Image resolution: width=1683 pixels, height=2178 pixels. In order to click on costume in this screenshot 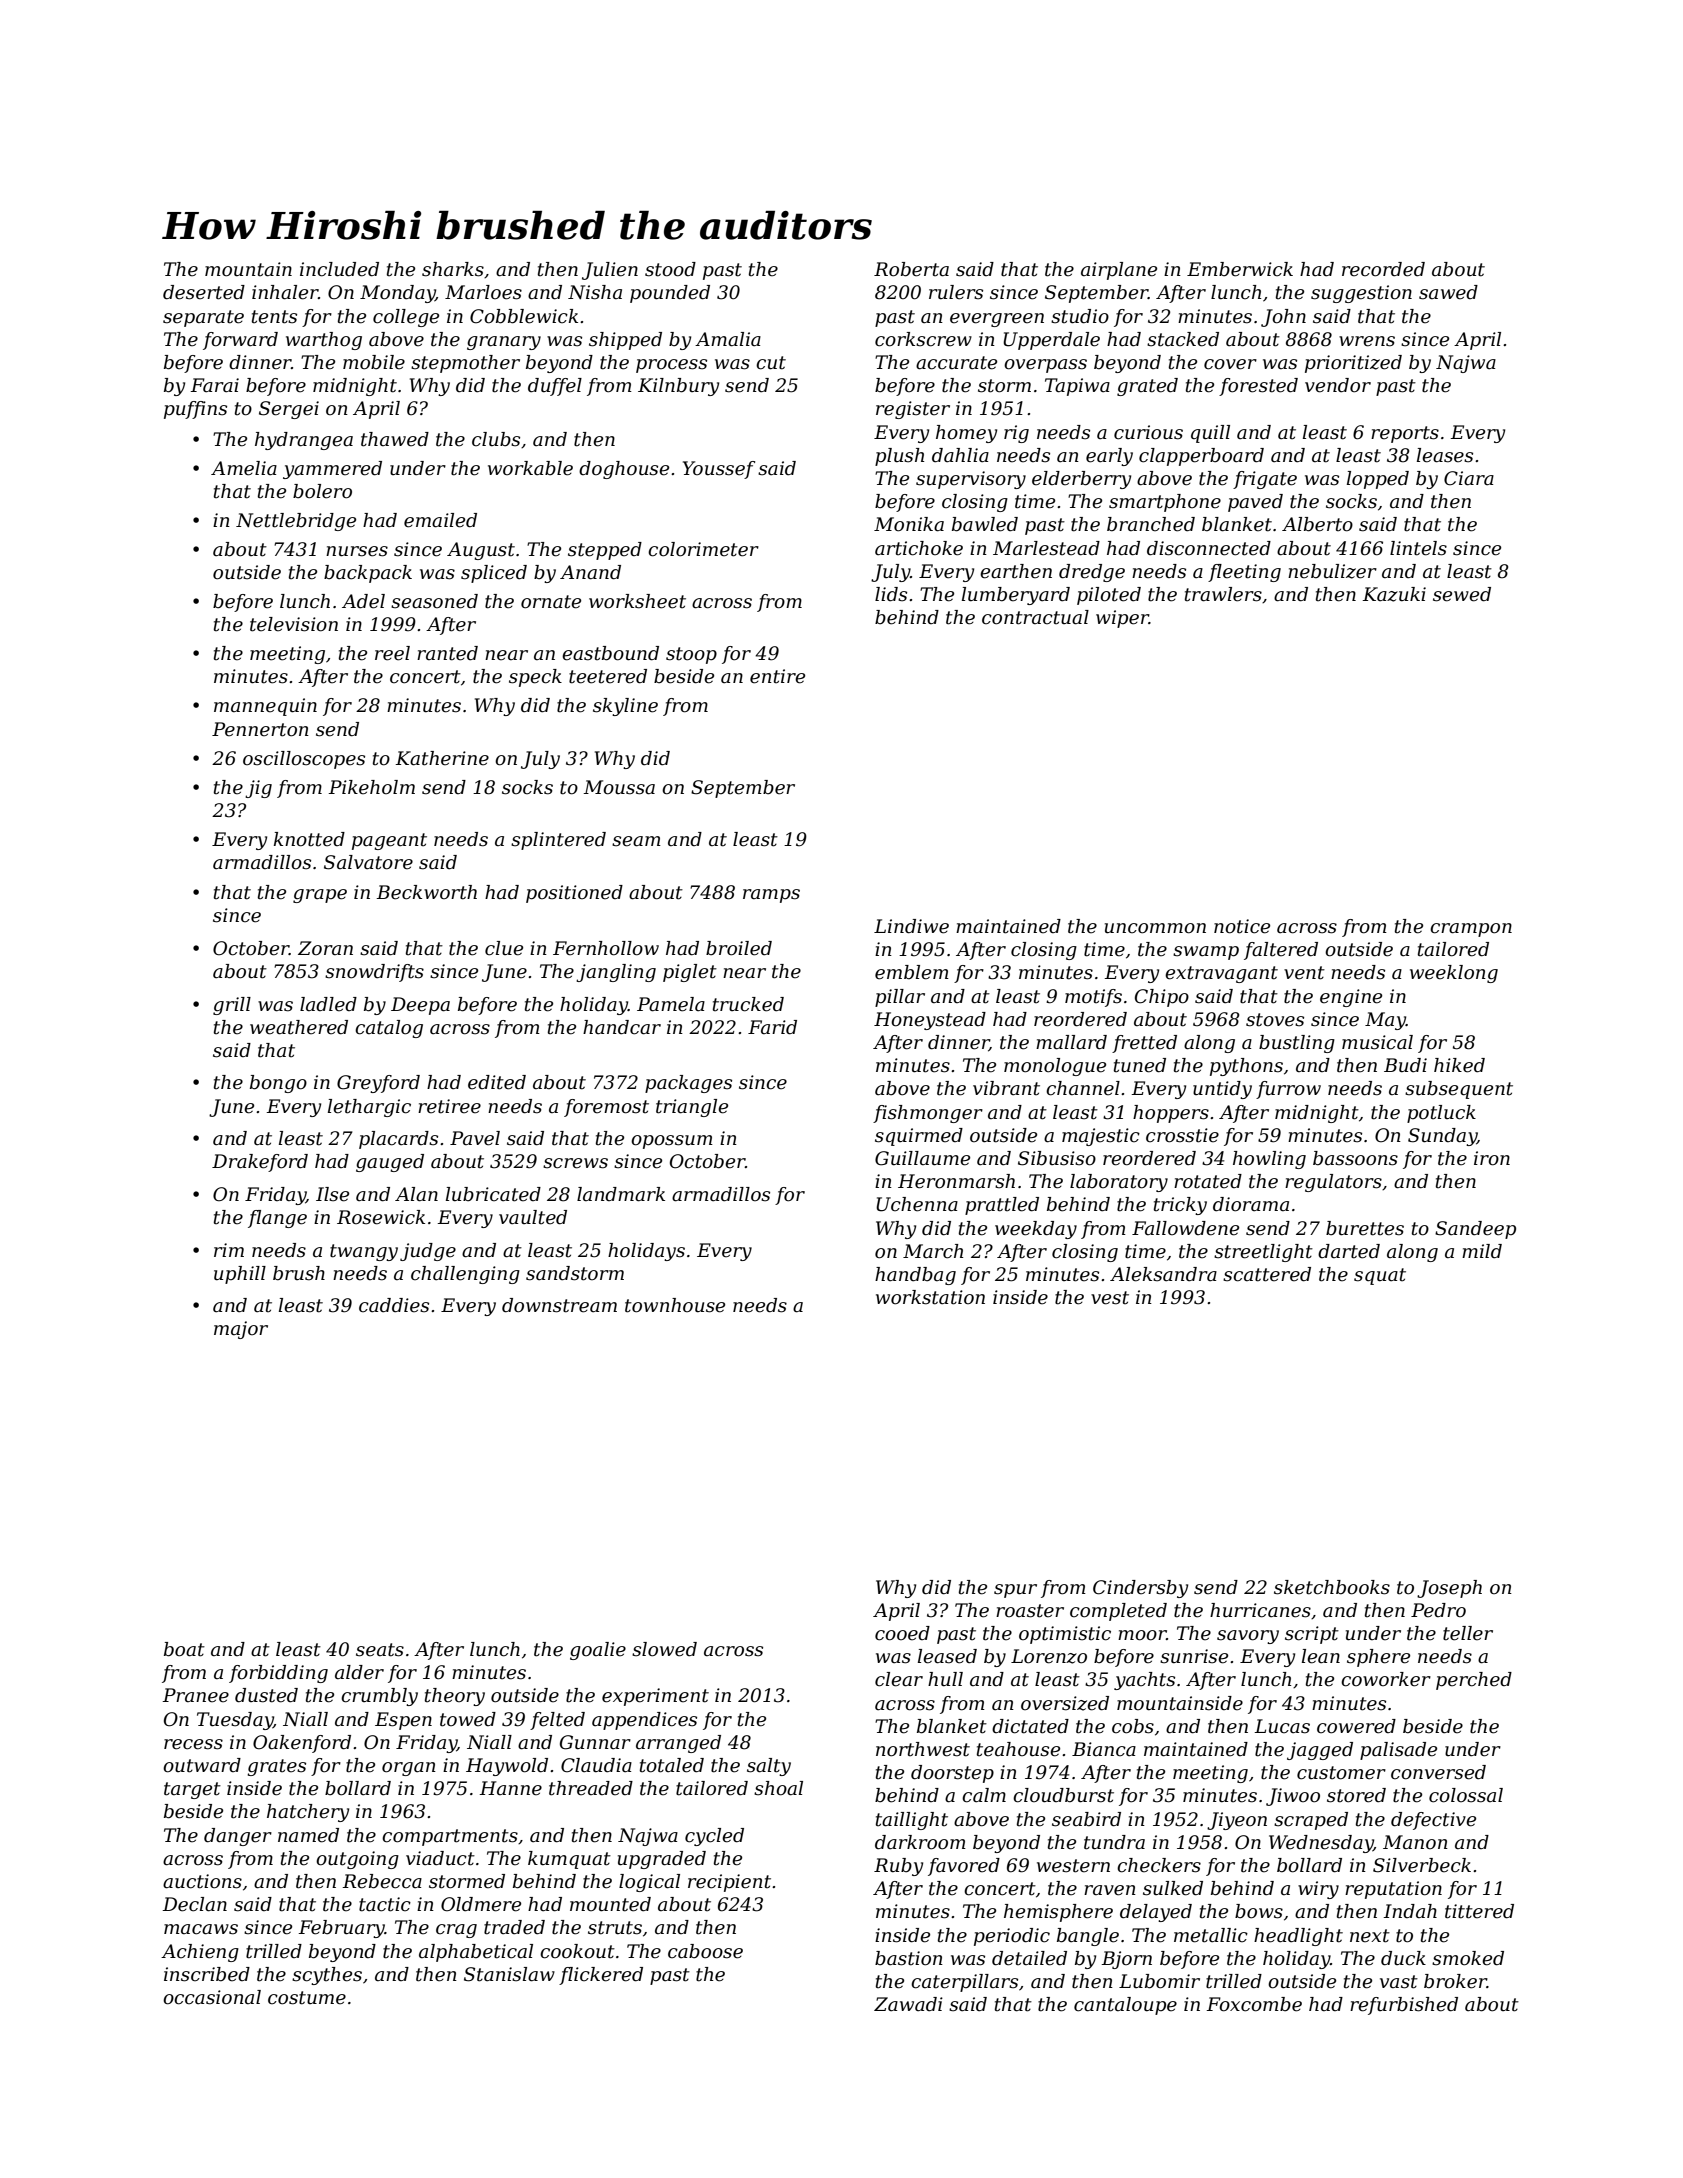, I will do `click(307, 1998)`.
